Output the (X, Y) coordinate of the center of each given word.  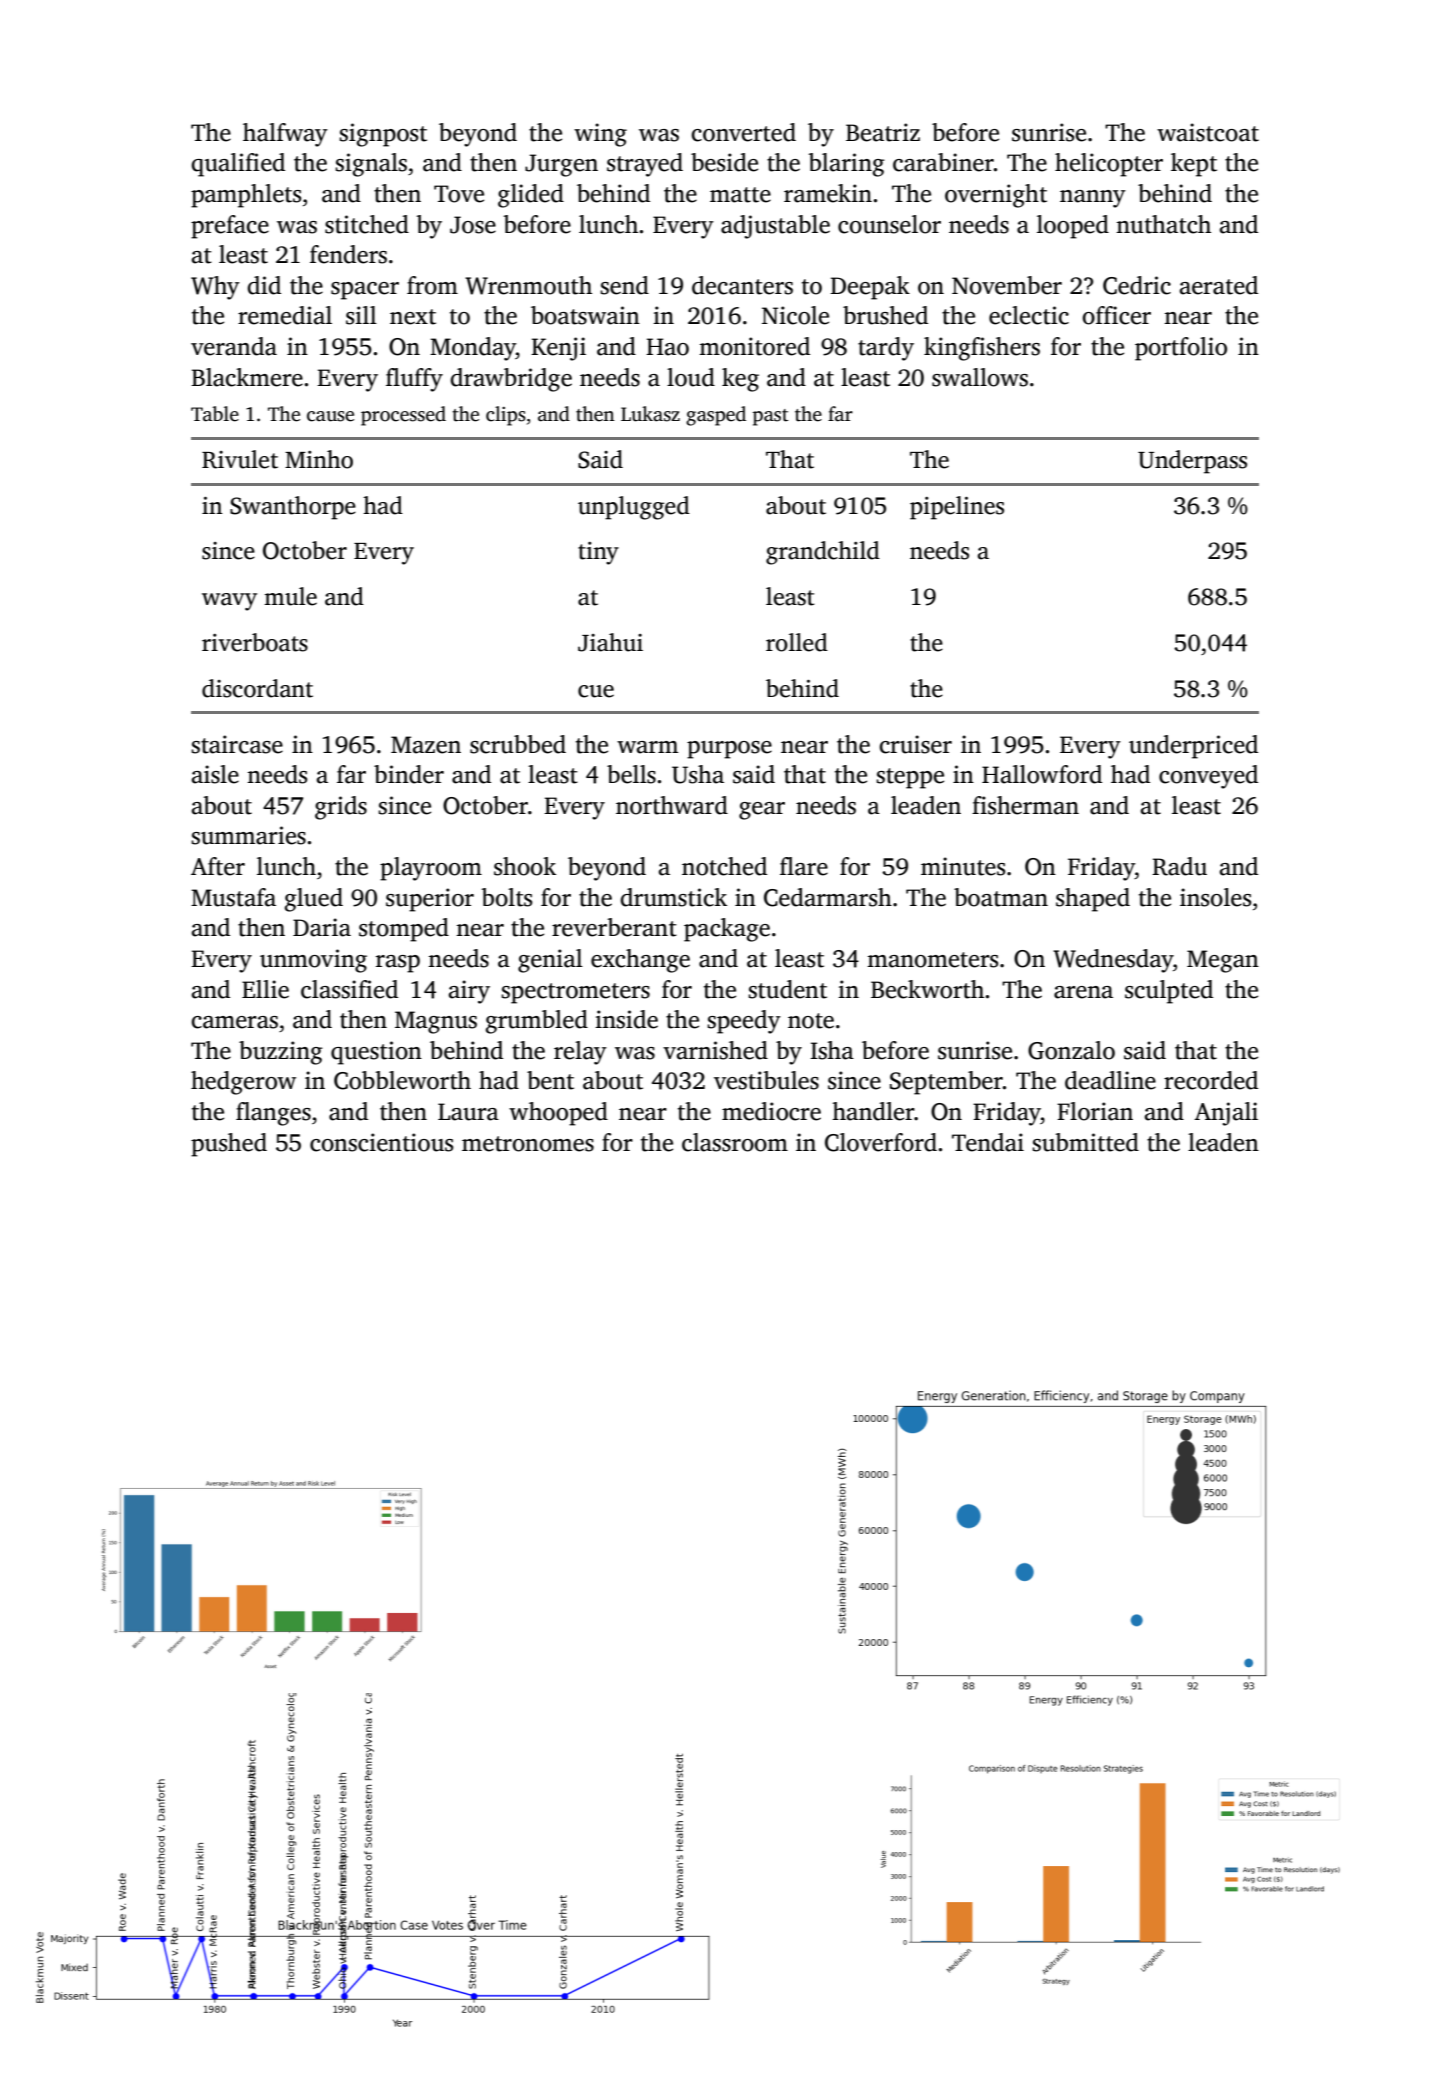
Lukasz (650, 414)
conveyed (1208, 777)
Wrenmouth (528, 285)
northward (672, 805)
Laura (468, 1112)
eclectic (1029, 315)
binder (409, 774)
